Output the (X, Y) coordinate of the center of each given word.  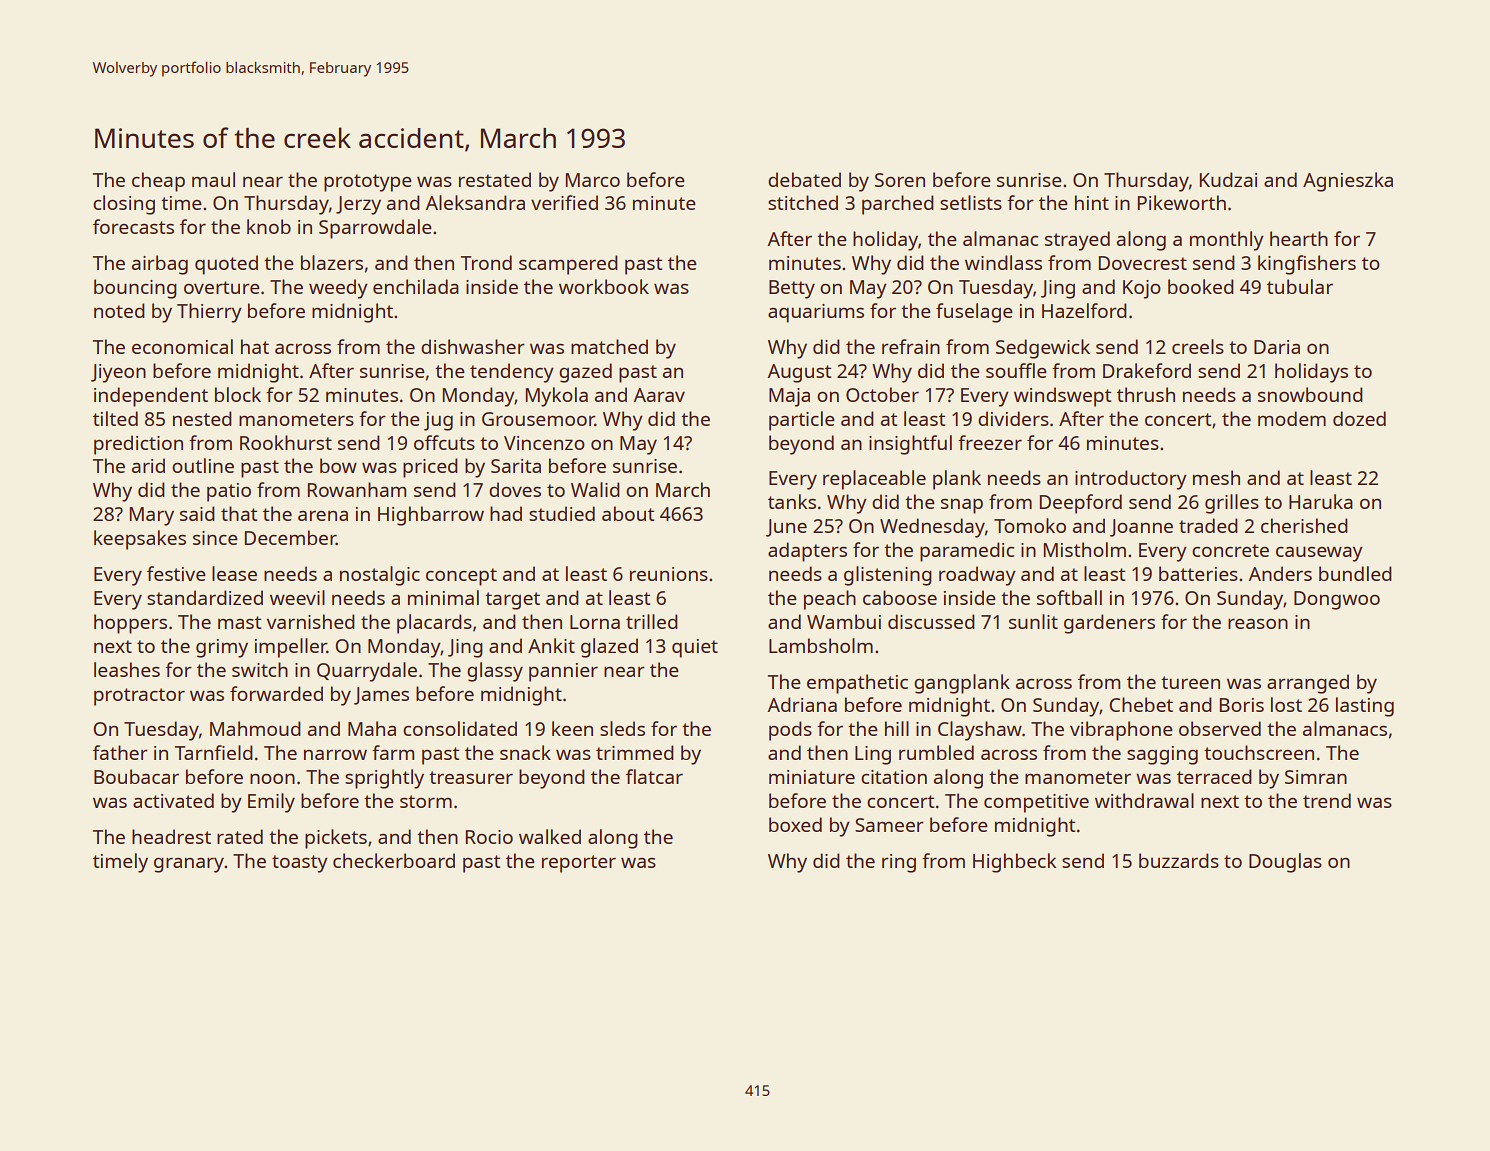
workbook (604, 286)
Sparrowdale (375, 229)
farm (393, 752)
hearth (1299, 238)
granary (189, 865)
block (238, 394)
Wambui (844, 621)
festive (176, 573)
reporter (579, 864)
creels (1198, 346)
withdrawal (1144, 800)
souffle (1016, 370)
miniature (812, 777)
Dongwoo (1337, 600)
